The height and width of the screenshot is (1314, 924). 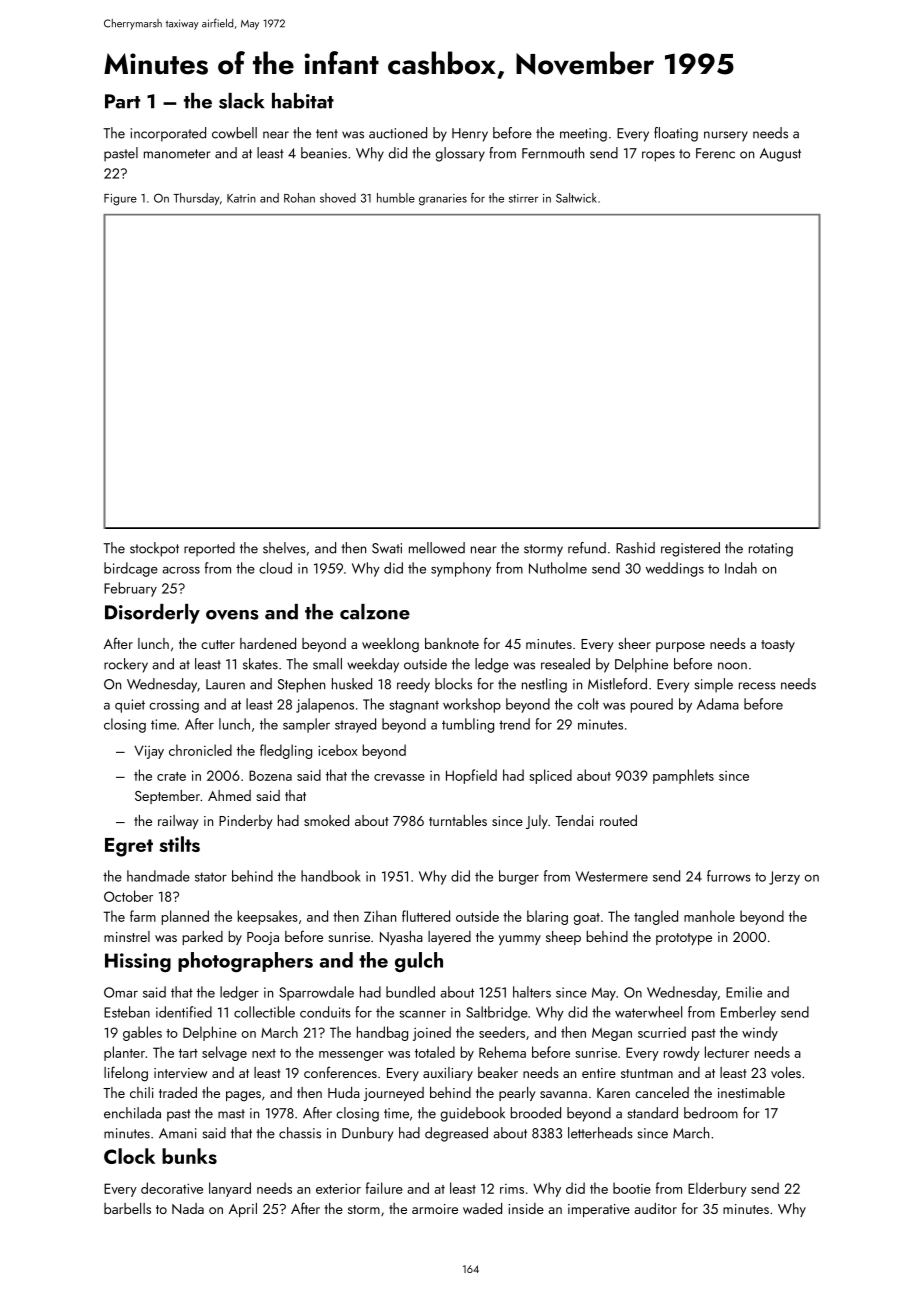 I want to click on Elderbury, so click(x=717, y=1189).
